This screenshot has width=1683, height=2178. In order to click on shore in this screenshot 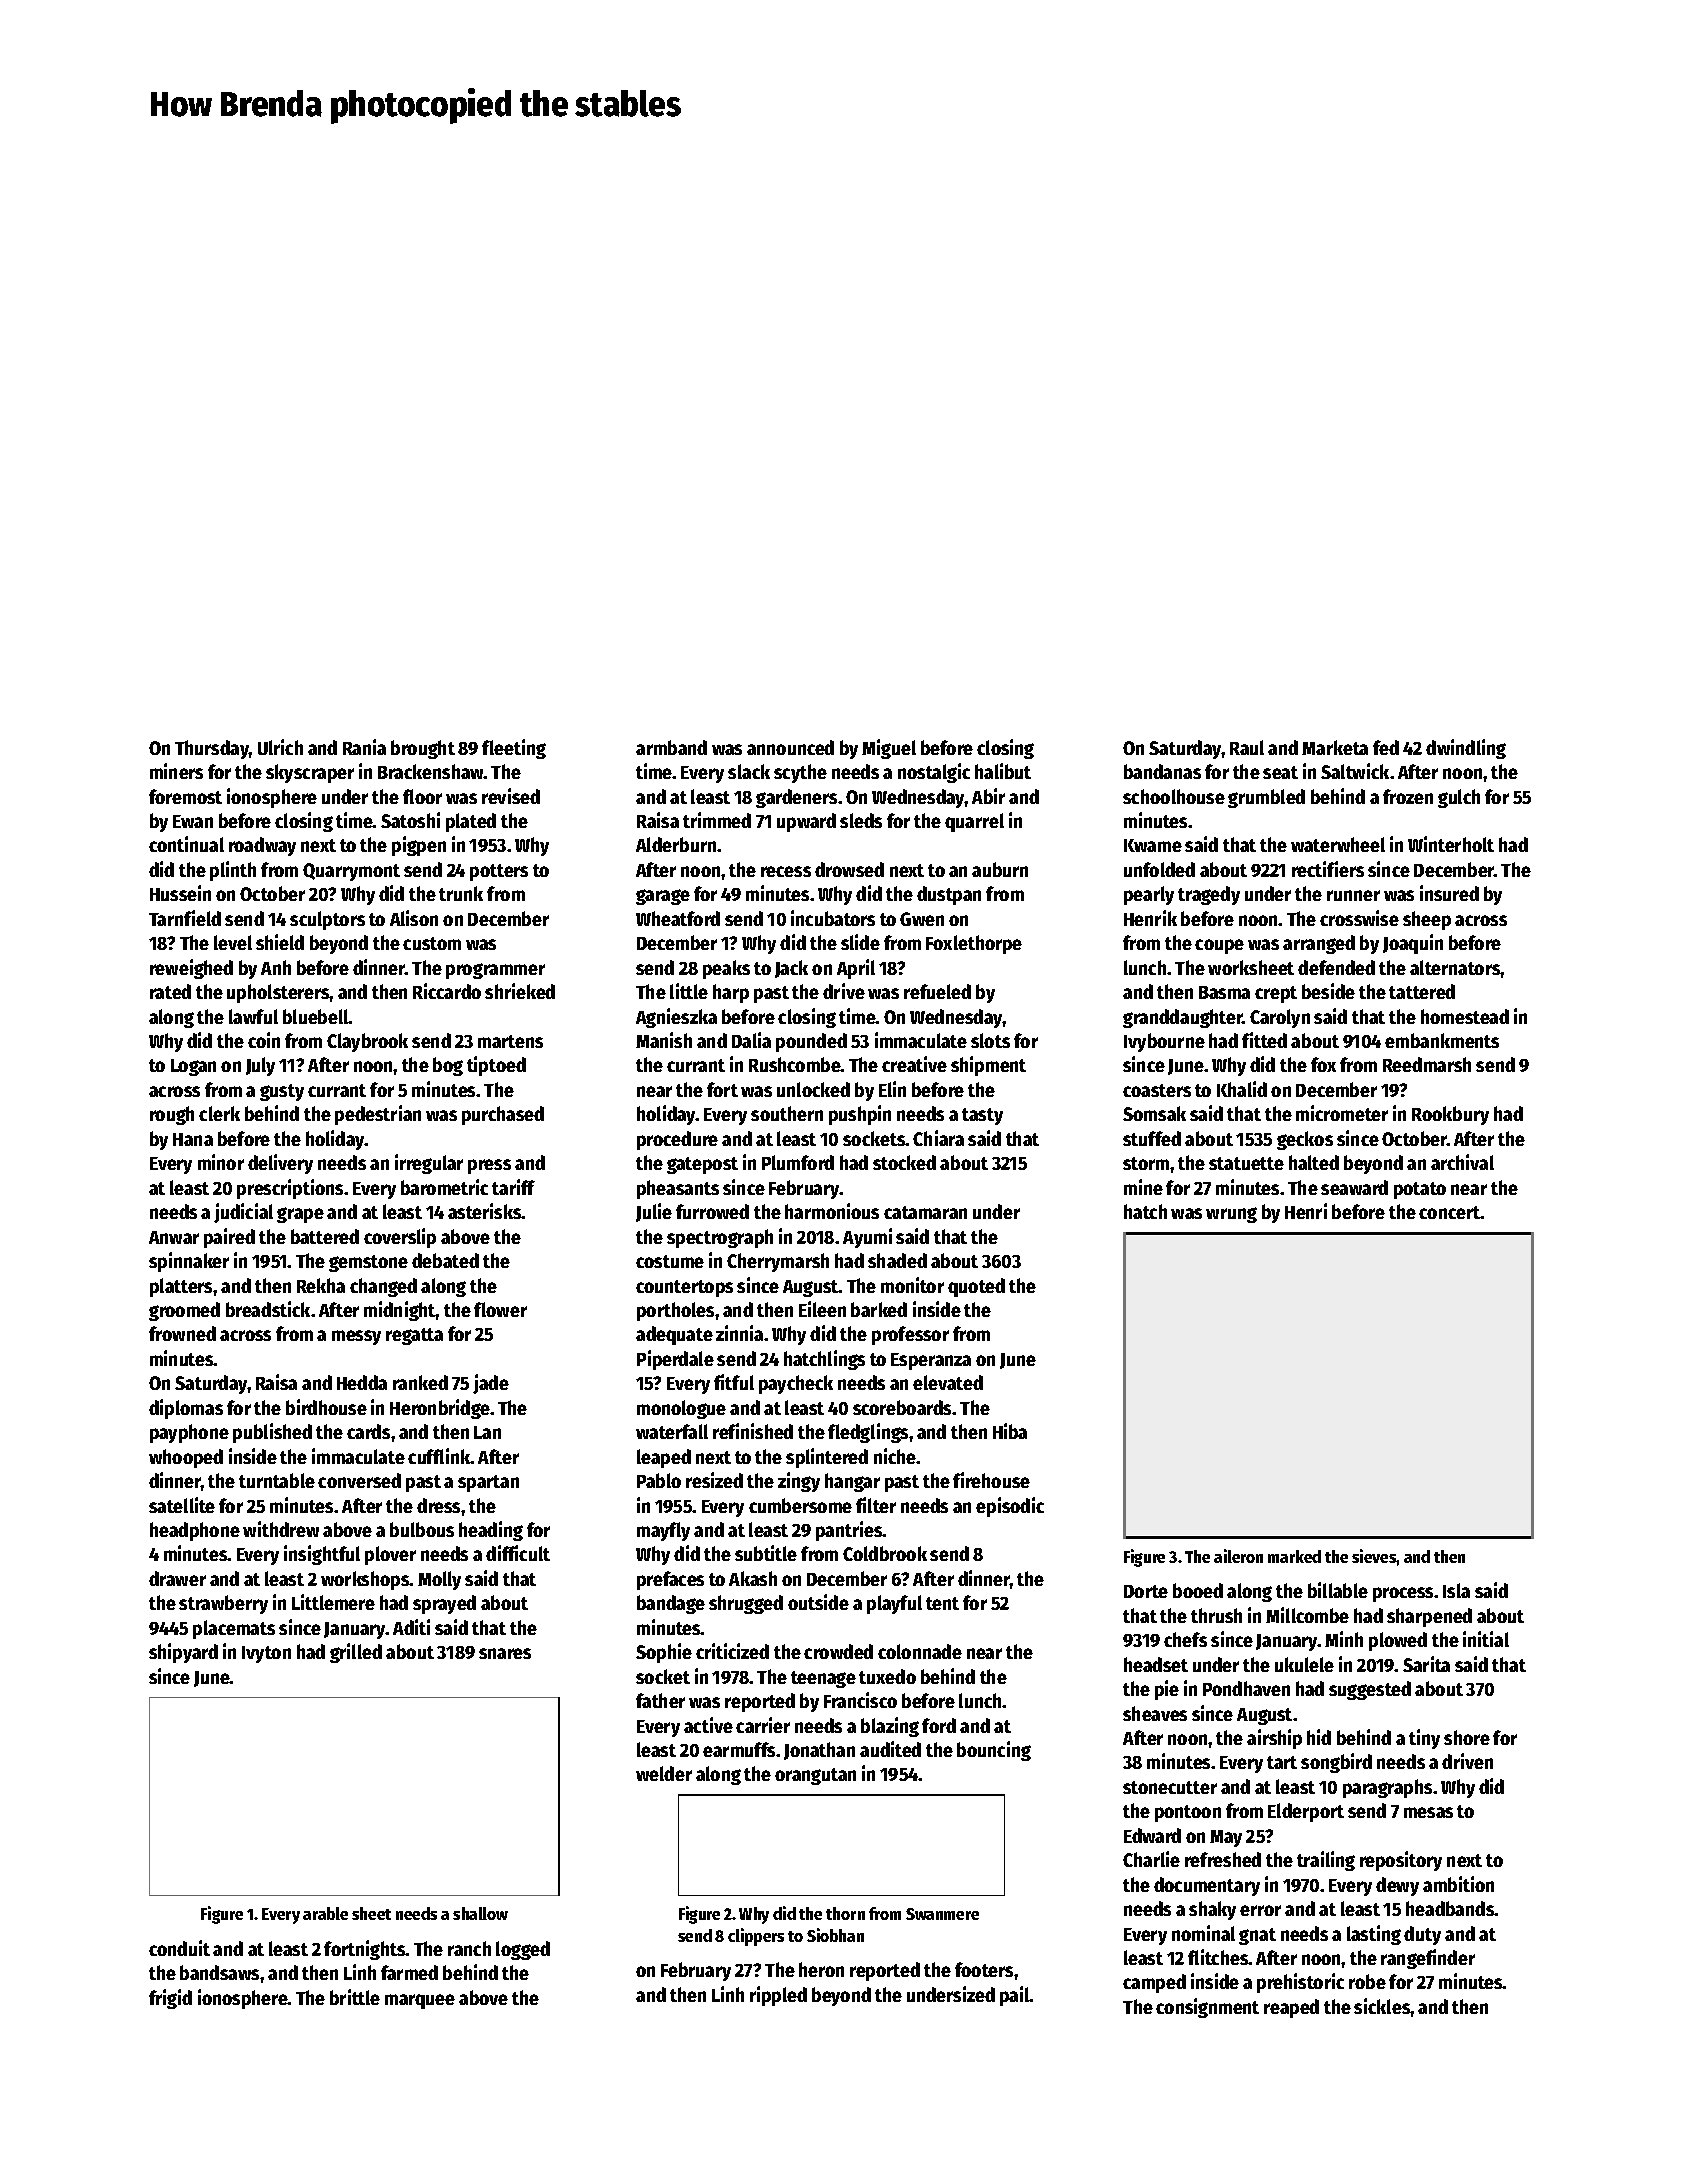, I will do `click(1467, 1737)`.
